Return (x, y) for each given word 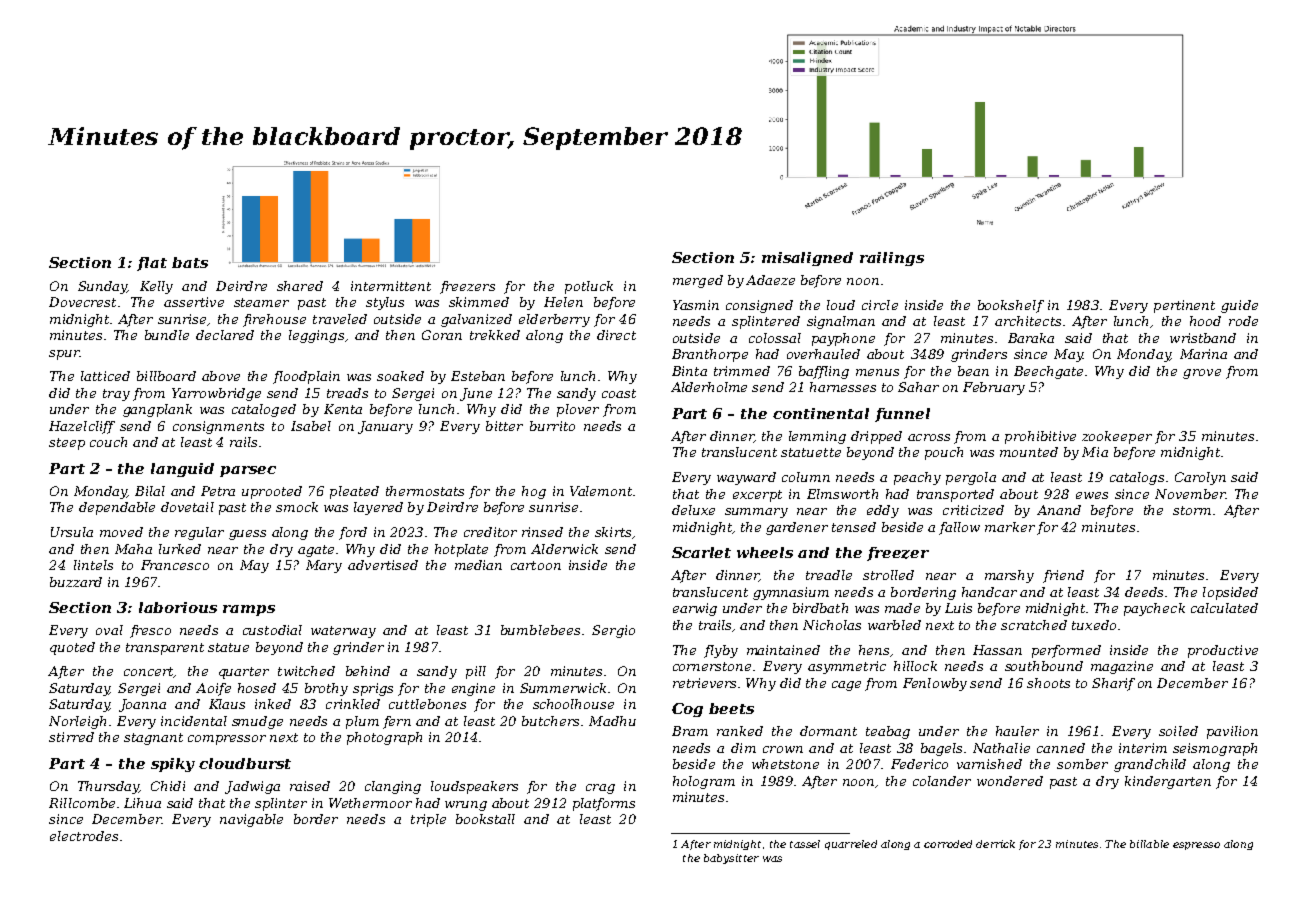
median (478, 565)
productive (1223, 651)
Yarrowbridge (216, 394)
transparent (165, 649)
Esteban (478, 376)
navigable (251, 820)
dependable (117, 508)
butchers (550, 721)
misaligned (807, 259)
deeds (1144, 592)
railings (892, 259)
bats (190, 262)
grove (1202, 374)
